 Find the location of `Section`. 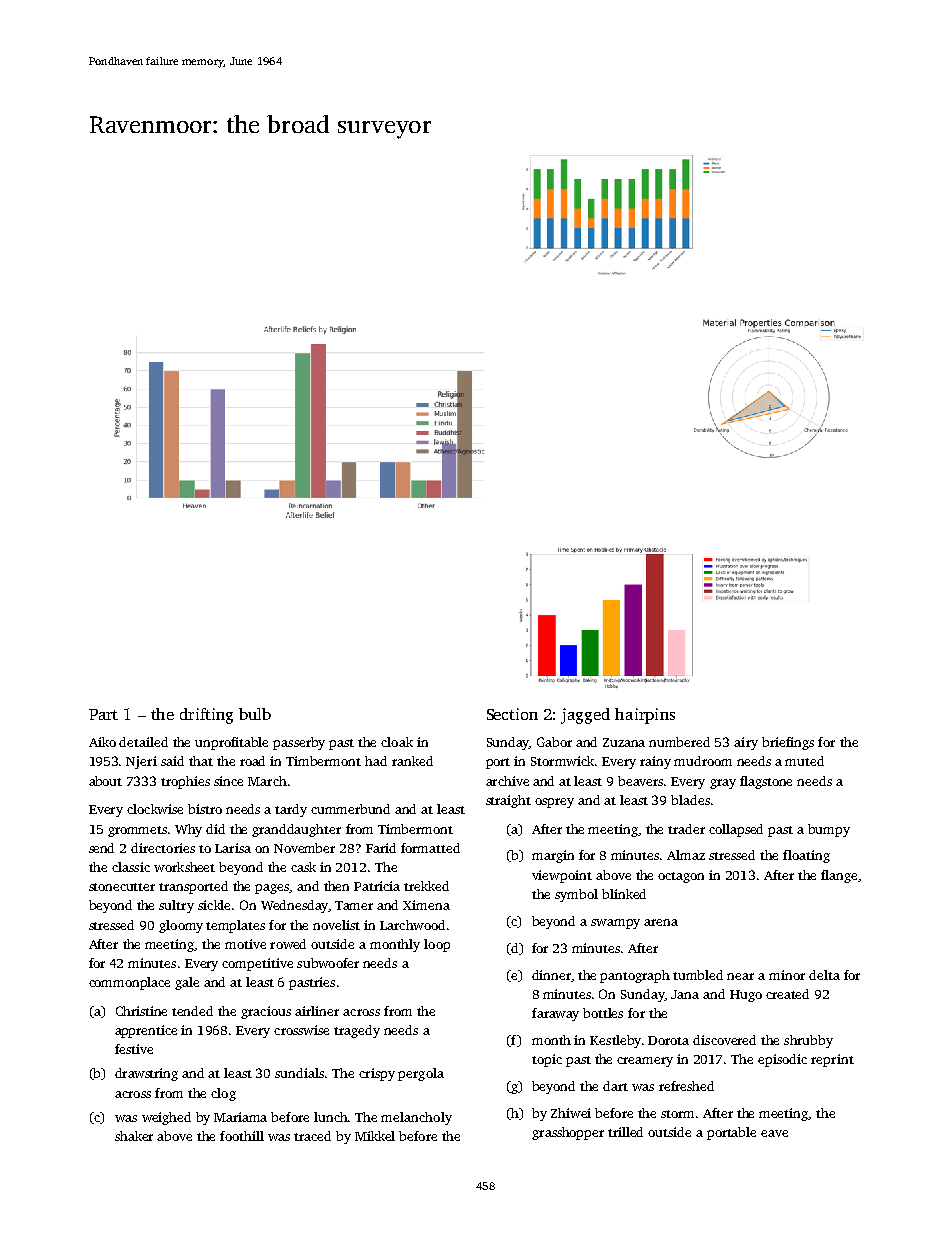

Section is located at coordinates (512, 714).
